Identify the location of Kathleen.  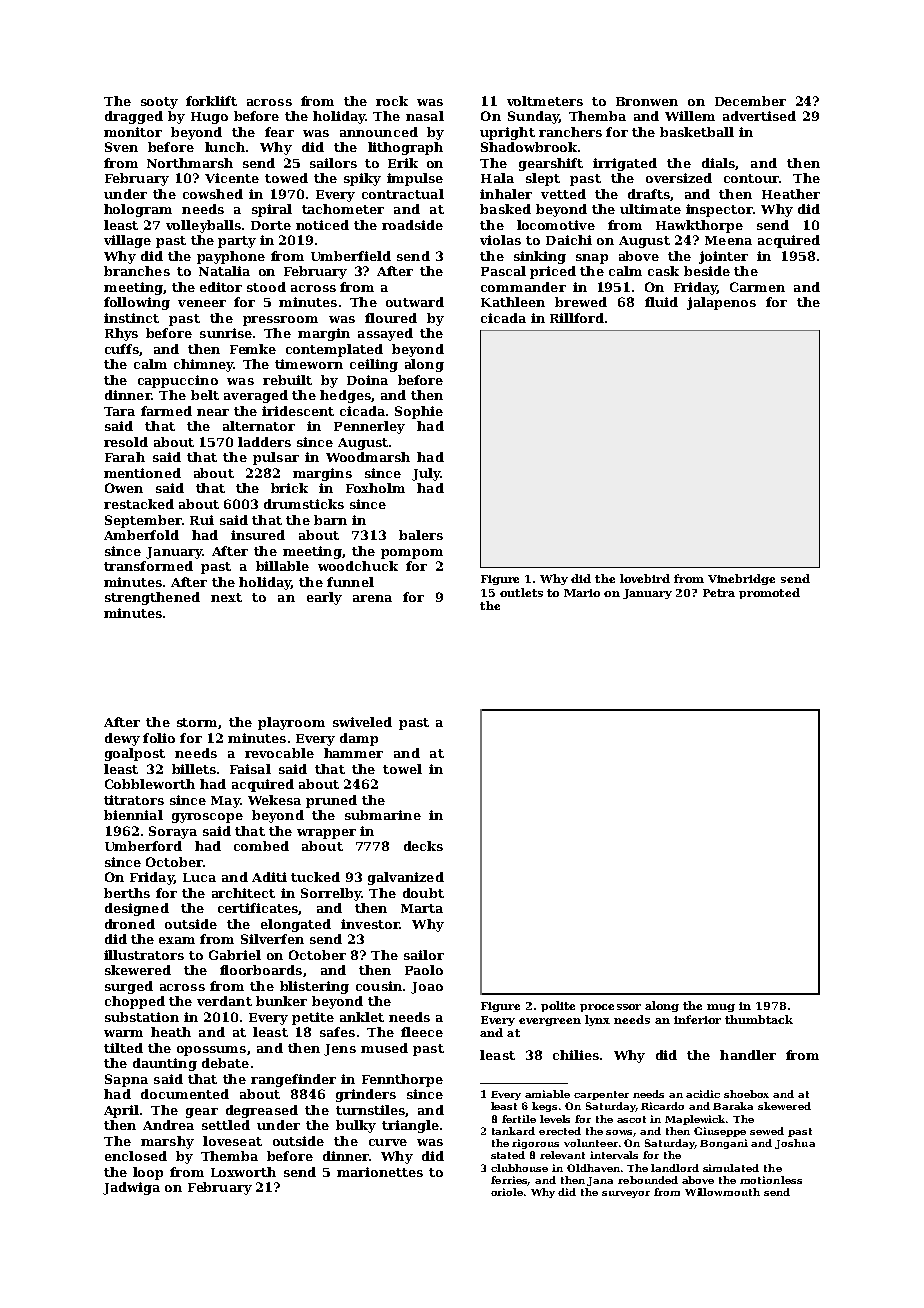
(513, 302).
